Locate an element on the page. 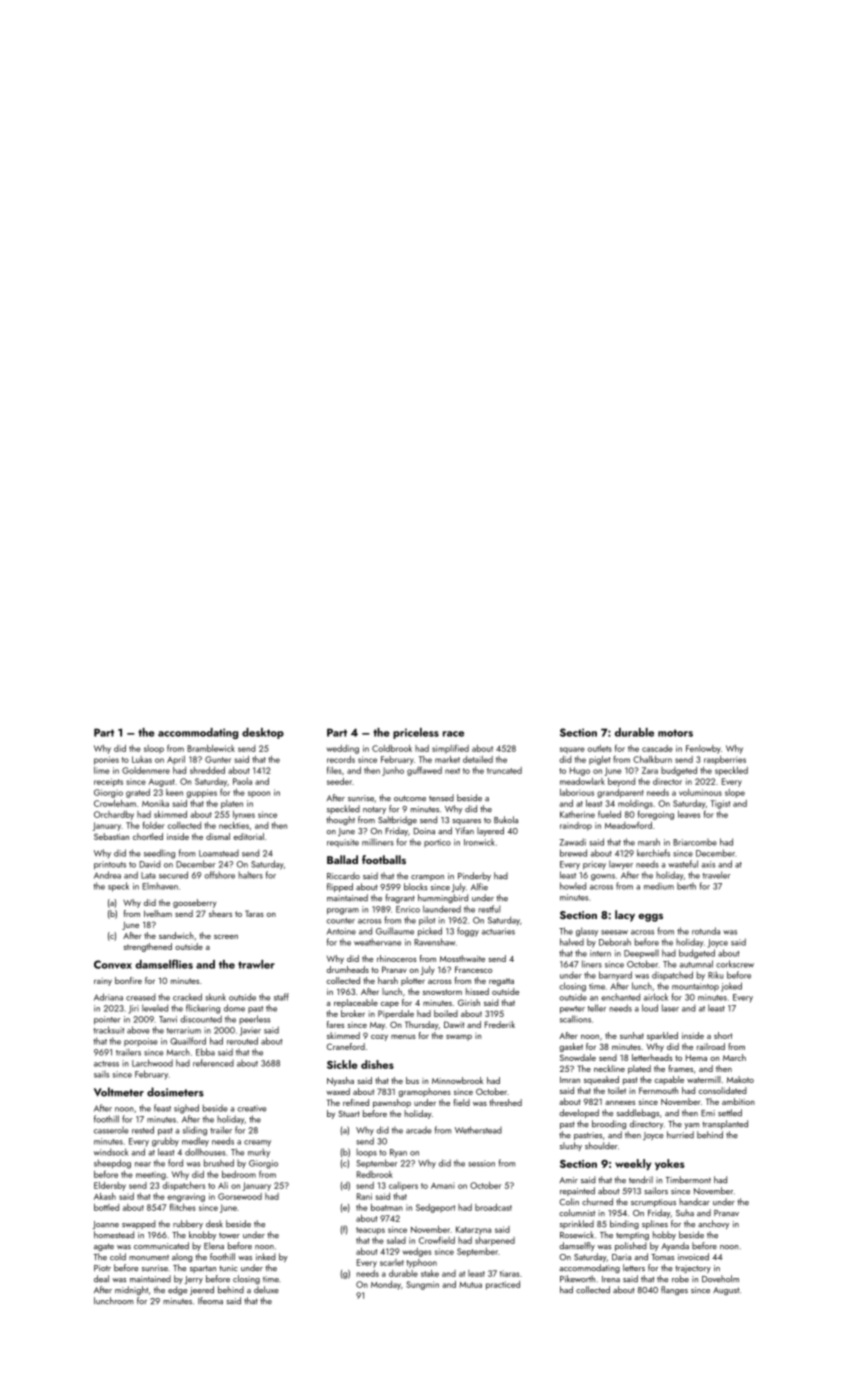  ambition is located at coordinates (738, 1101).
